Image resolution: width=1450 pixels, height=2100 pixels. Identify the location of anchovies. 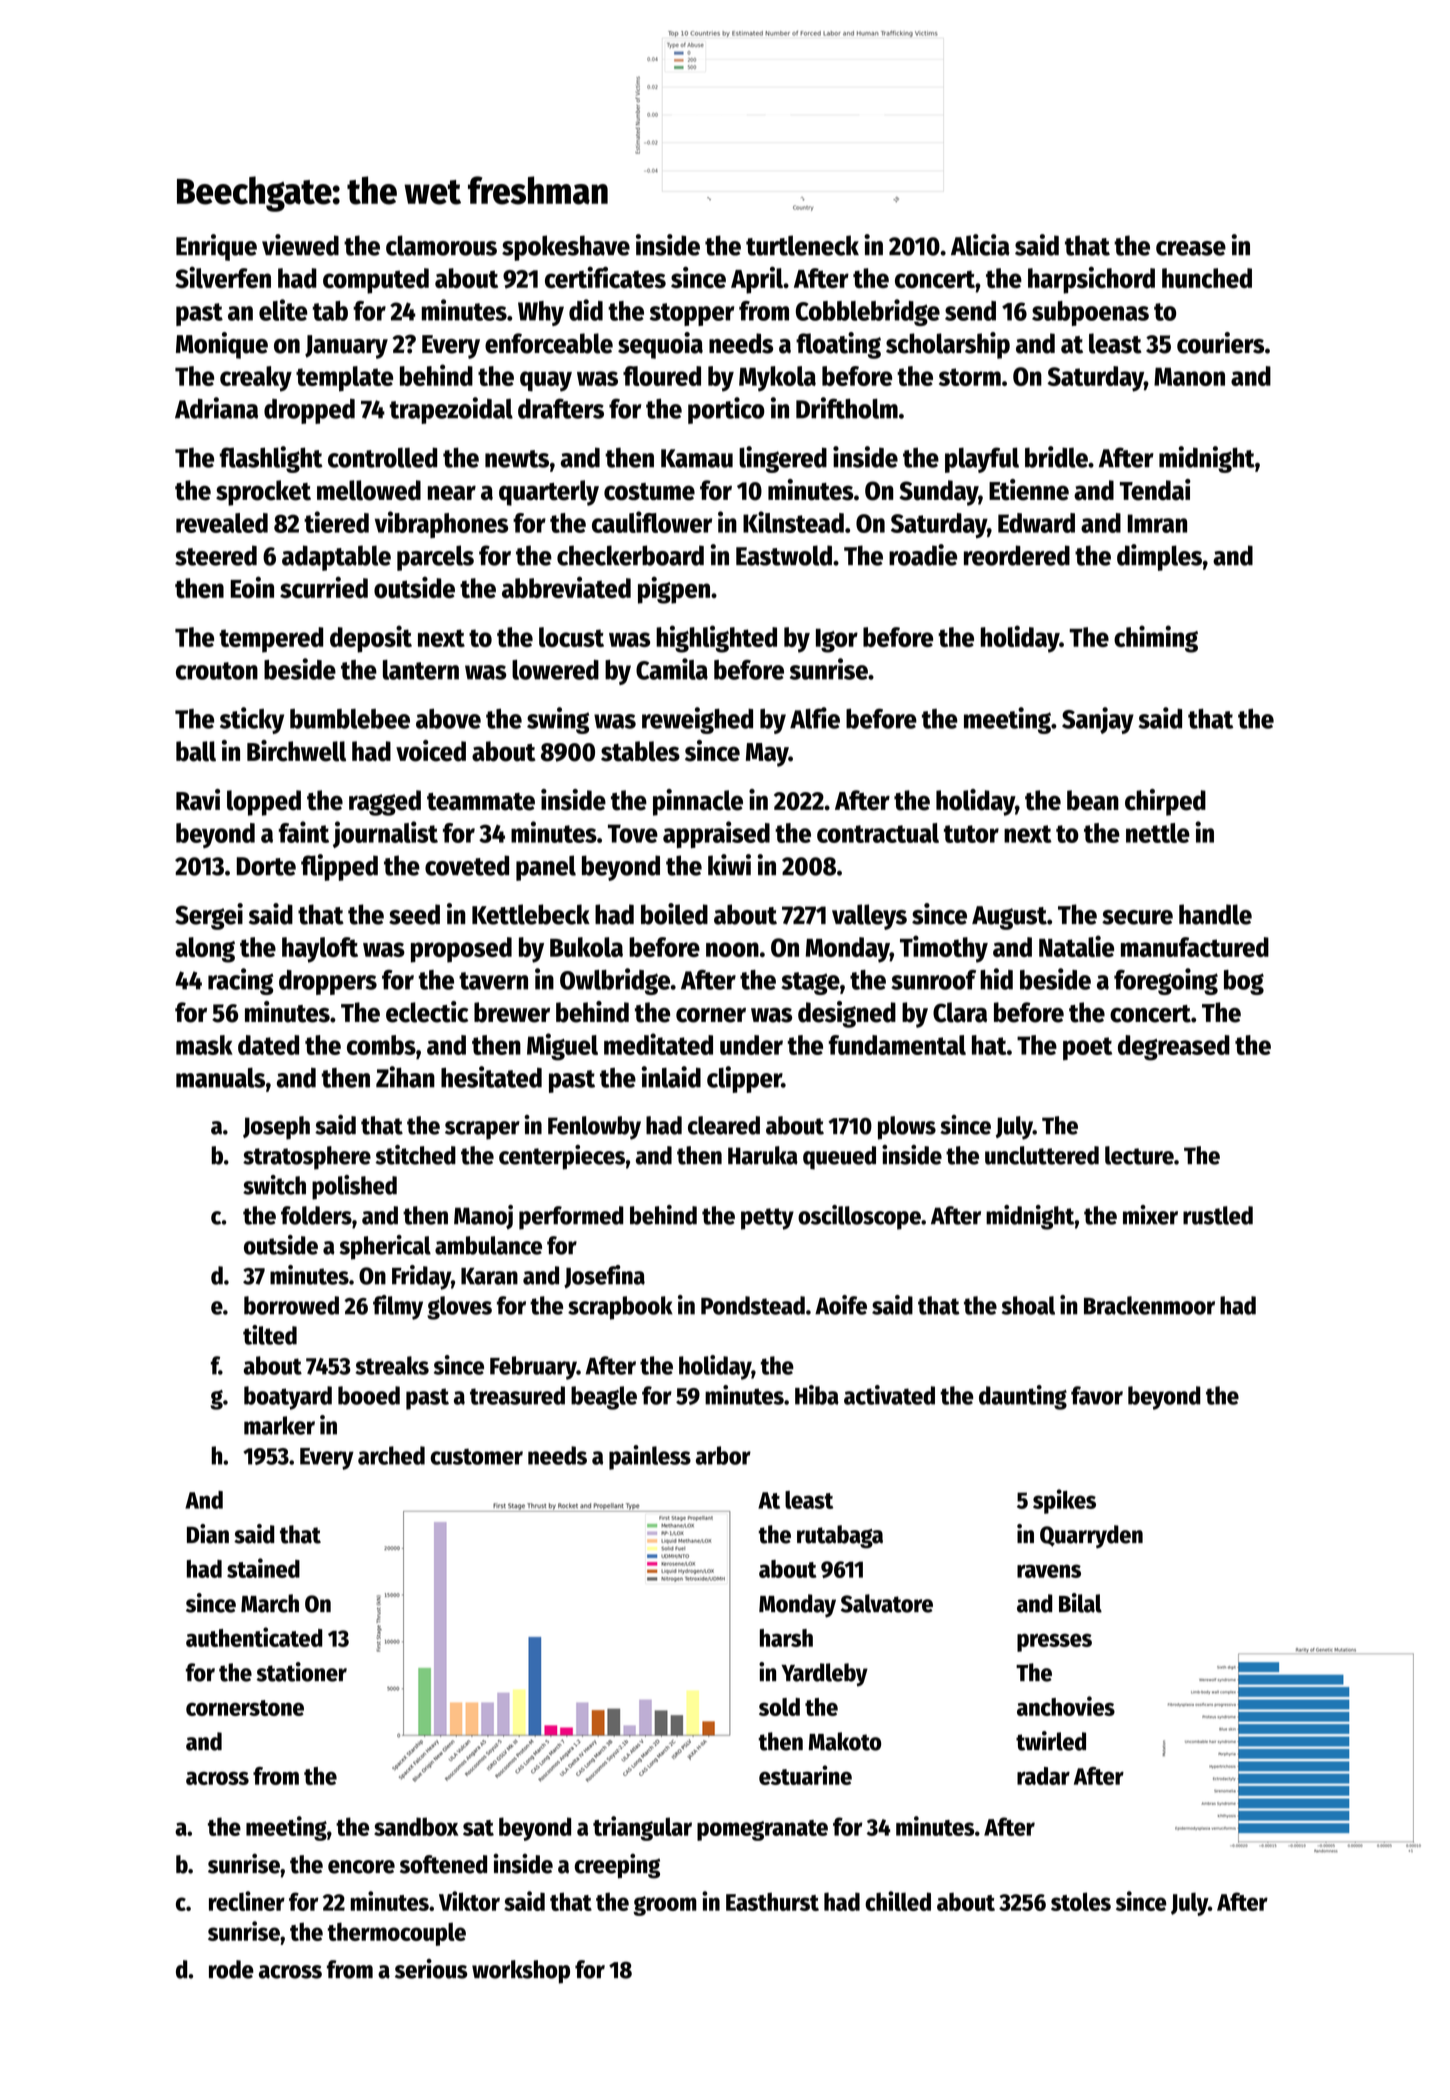
(1066, 1706).
